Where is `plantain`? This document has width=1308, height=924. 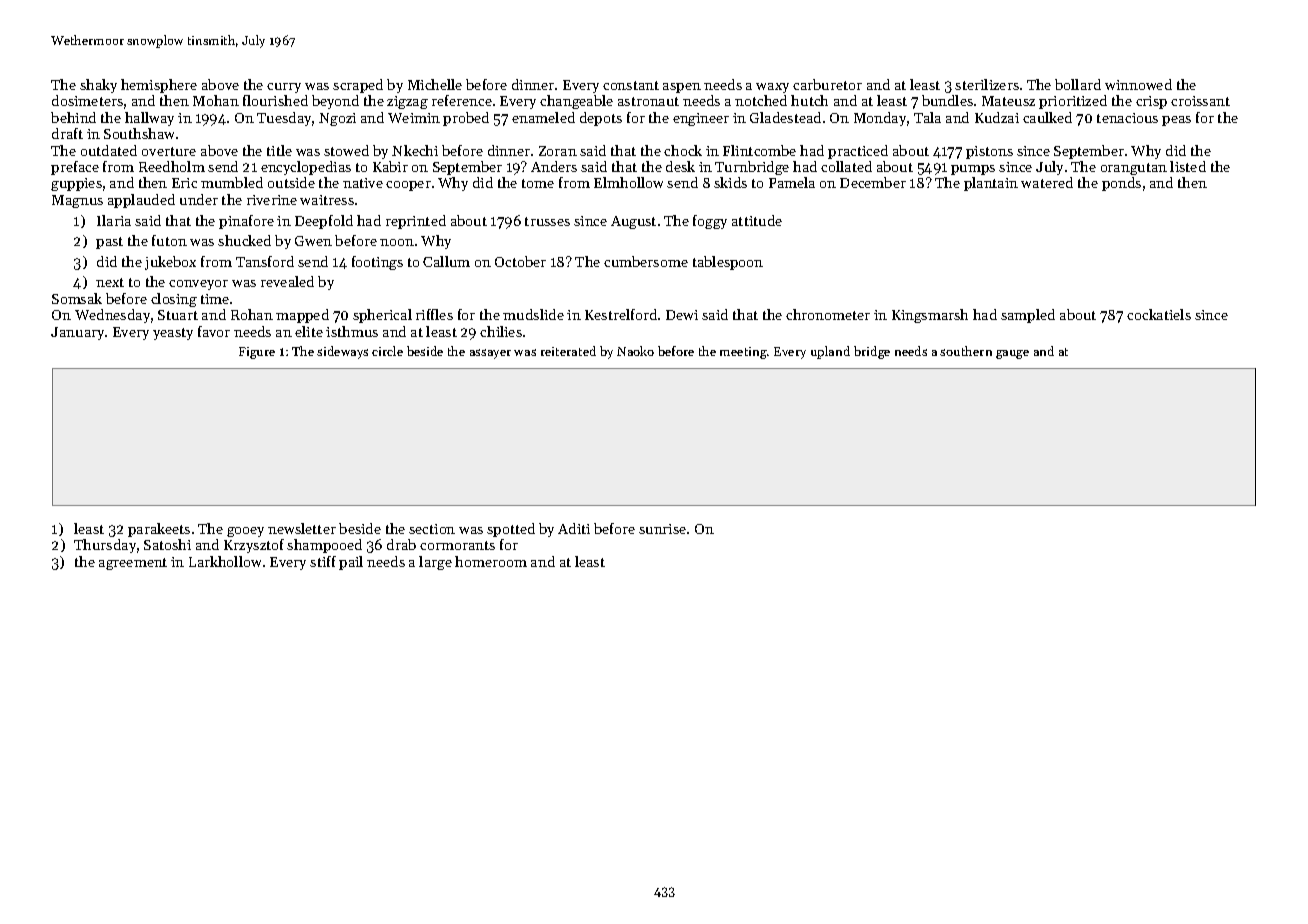
plantain is located at coordinates (991, 184).
